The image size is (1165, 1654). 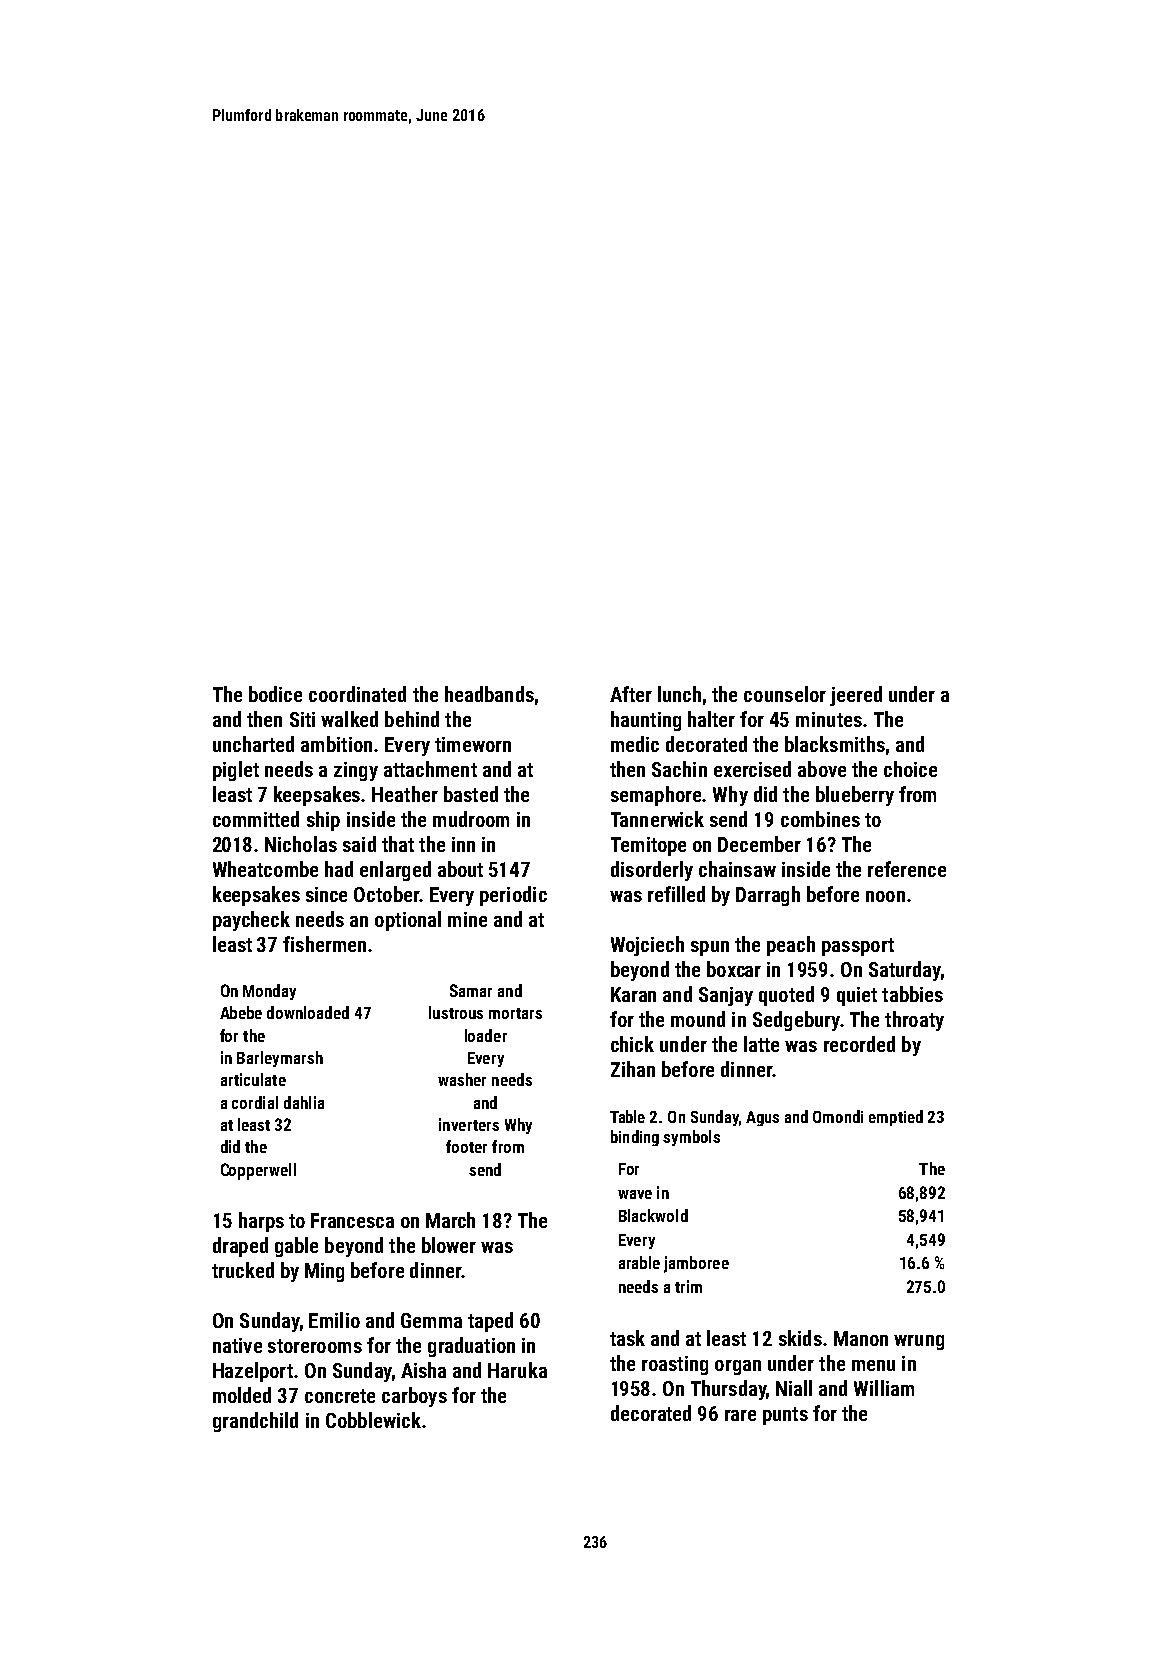 What do you see at coordinates (696, 1264) in the screenshot?
I see `jamboree` at bounding box center [696, 1264].
